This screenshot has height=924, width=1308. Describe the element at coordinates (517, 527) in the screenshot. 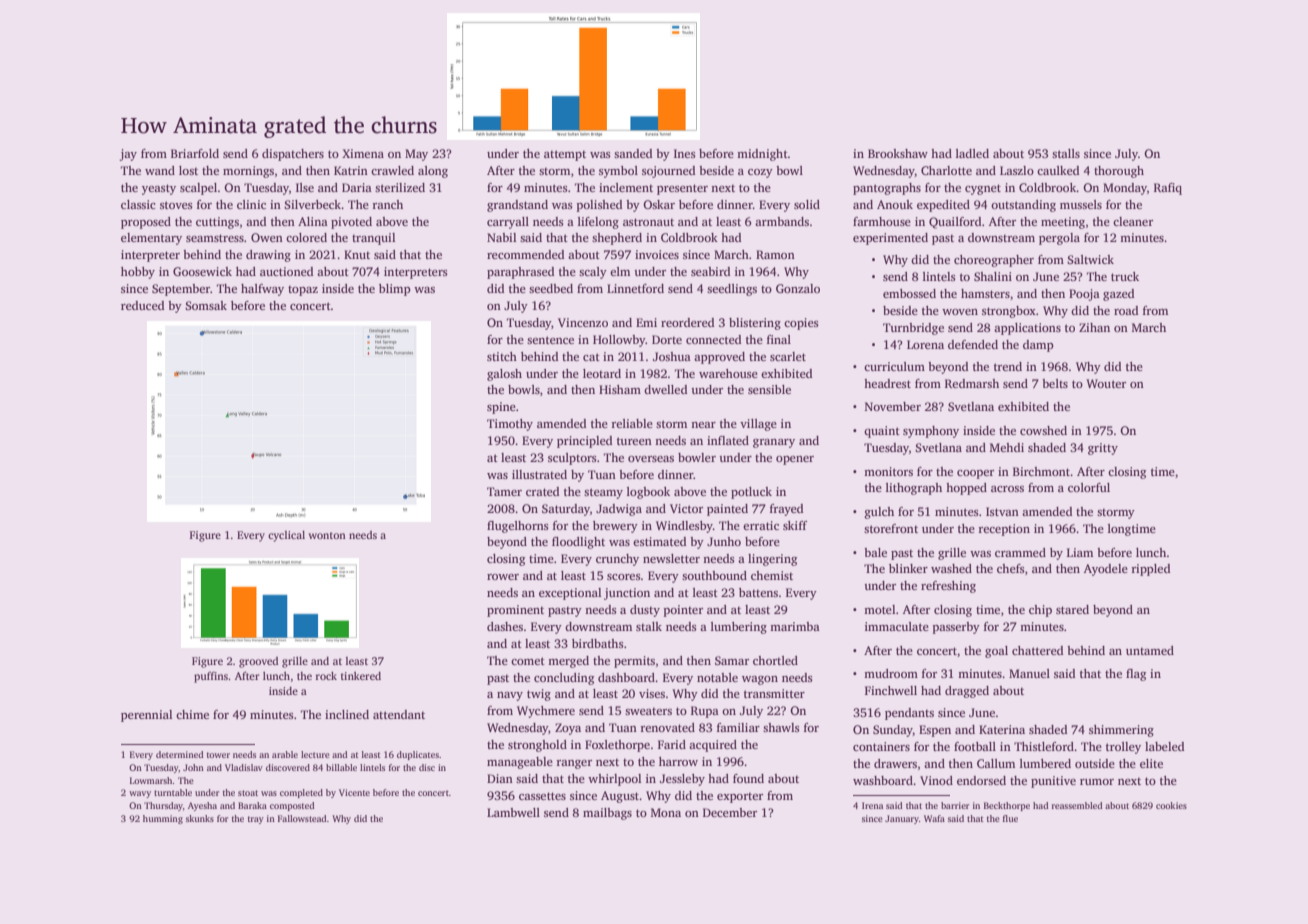

I see `flugelhorns` at that location.
